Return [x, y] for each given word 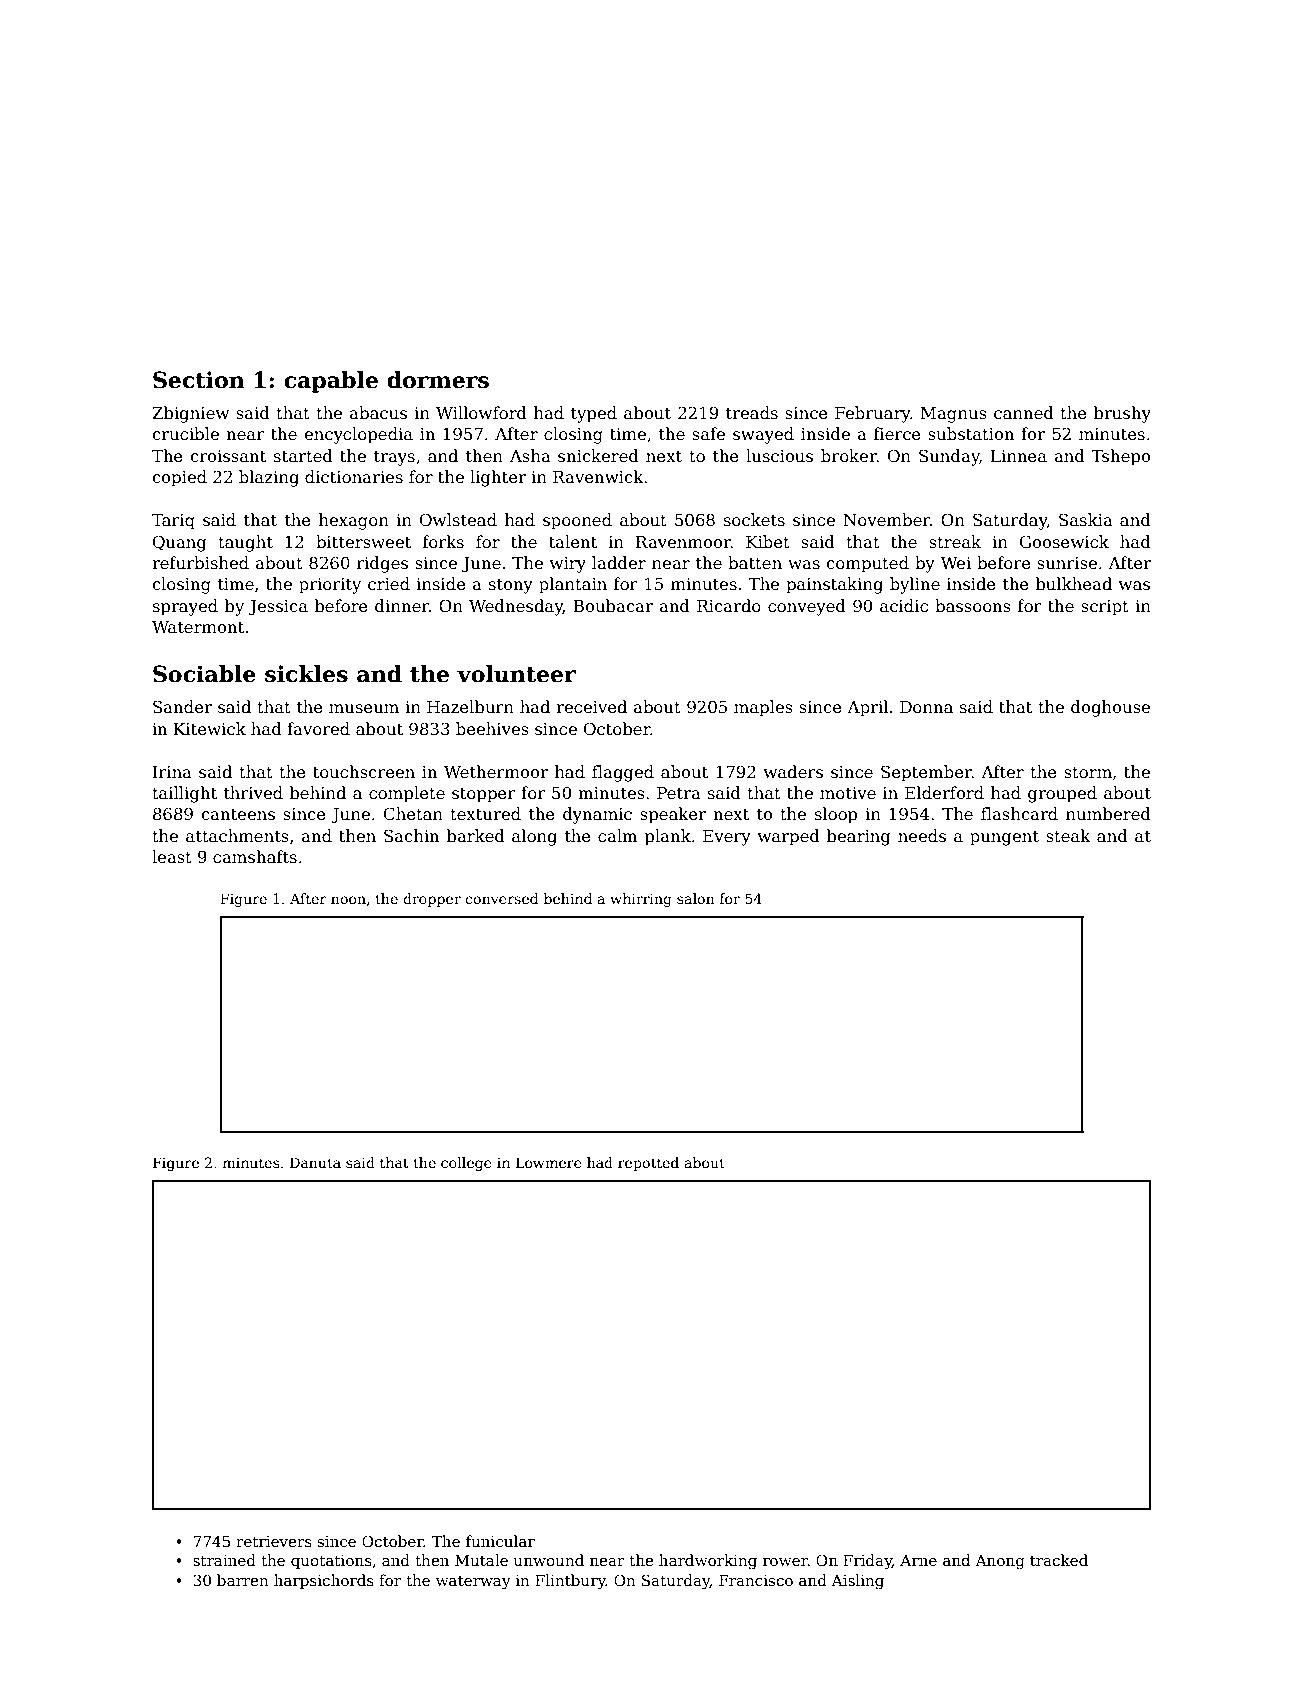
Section [199, 380]
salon [696, 898]
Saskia [1086, 520]
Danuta [315, 1162]
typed [594, 414]
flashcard [1019, 813]
